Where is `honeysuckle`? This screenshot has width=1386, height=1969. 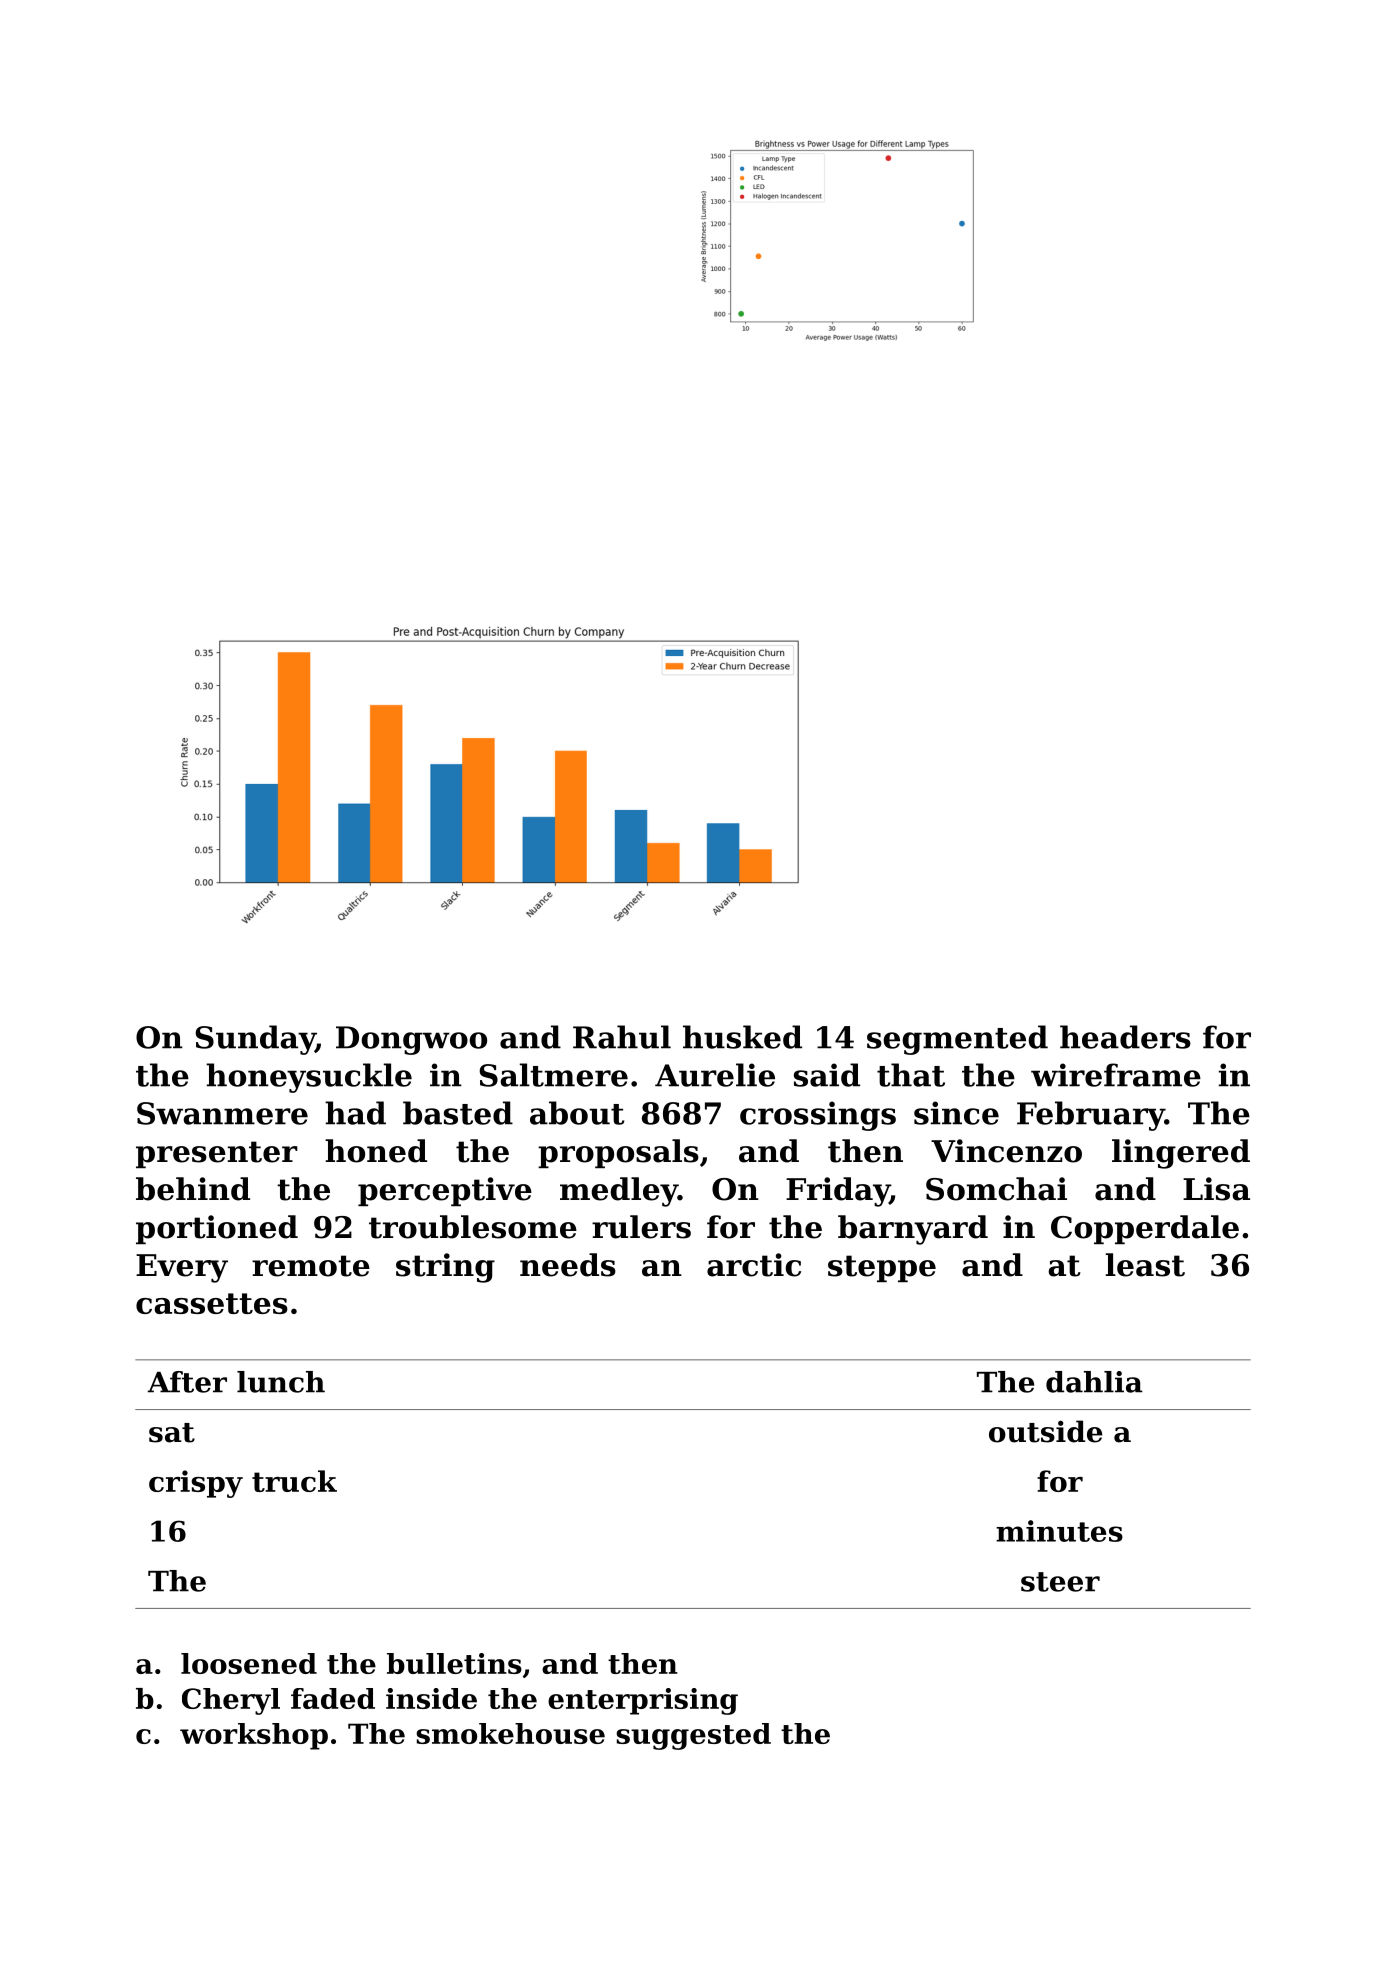
honeysuckle is located at coordinates (309, 1078).
